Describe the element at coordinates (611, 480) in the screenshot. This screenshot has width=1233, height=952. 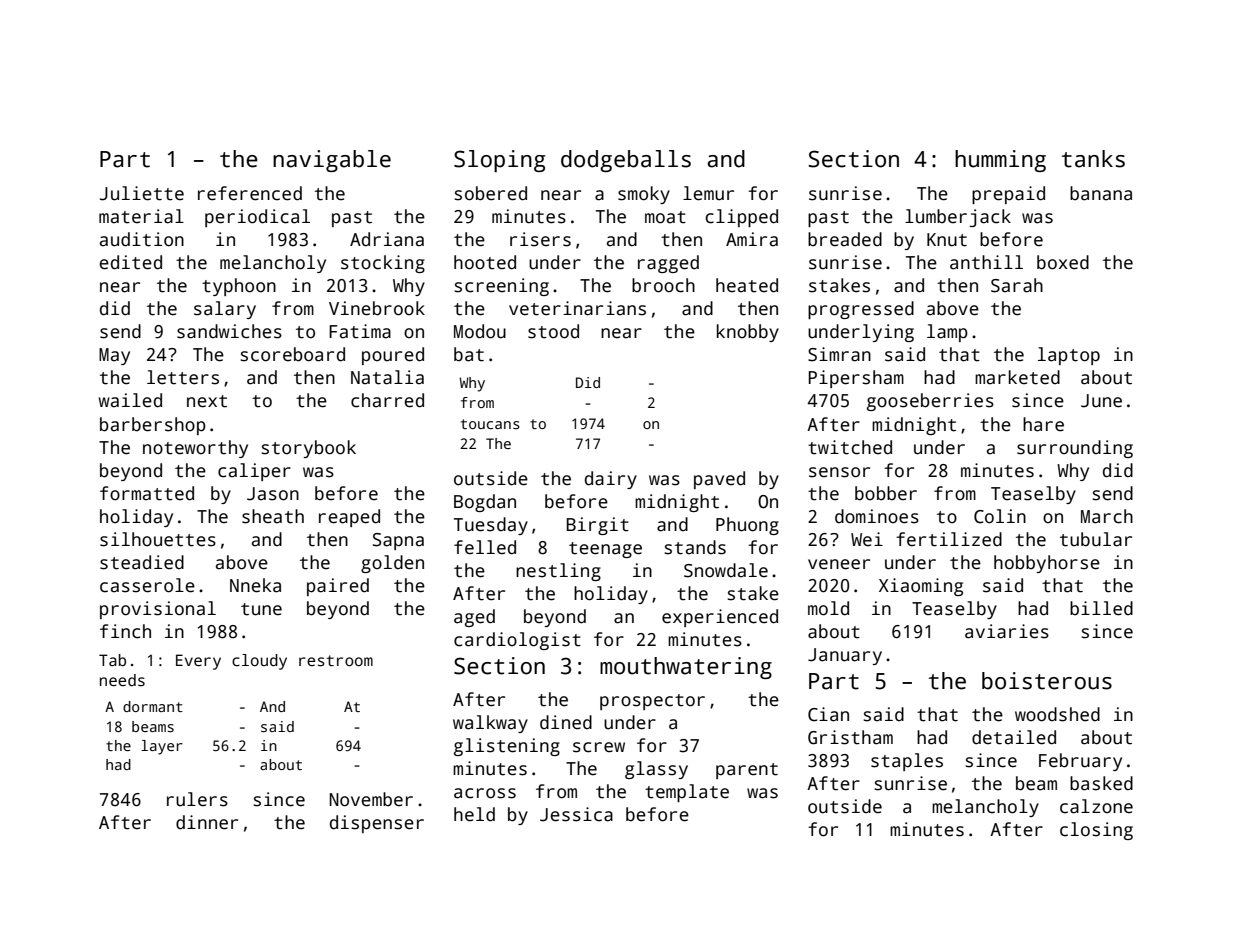
I see `dairy` at that location.
